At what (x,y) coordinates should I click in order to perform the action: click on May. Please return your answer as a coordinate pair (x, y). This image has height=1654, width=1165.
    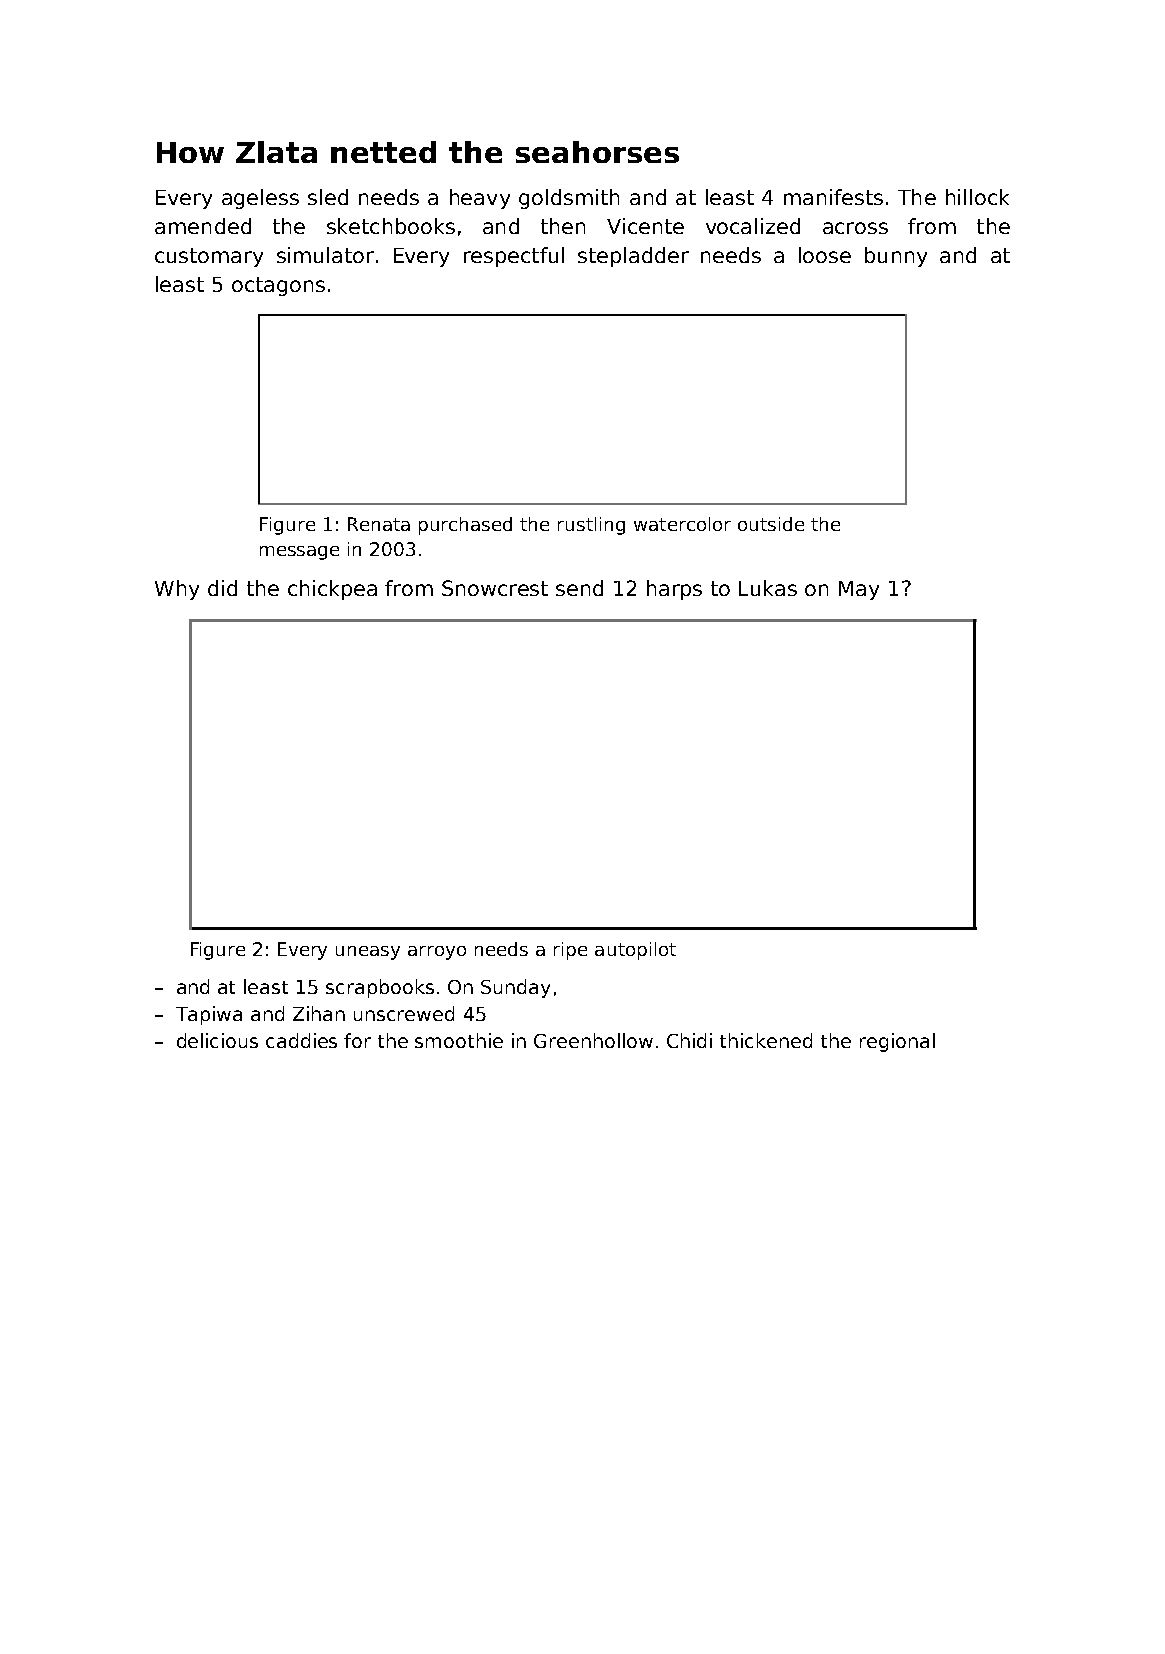
    Looking at the image, I should click on (859, 590).
